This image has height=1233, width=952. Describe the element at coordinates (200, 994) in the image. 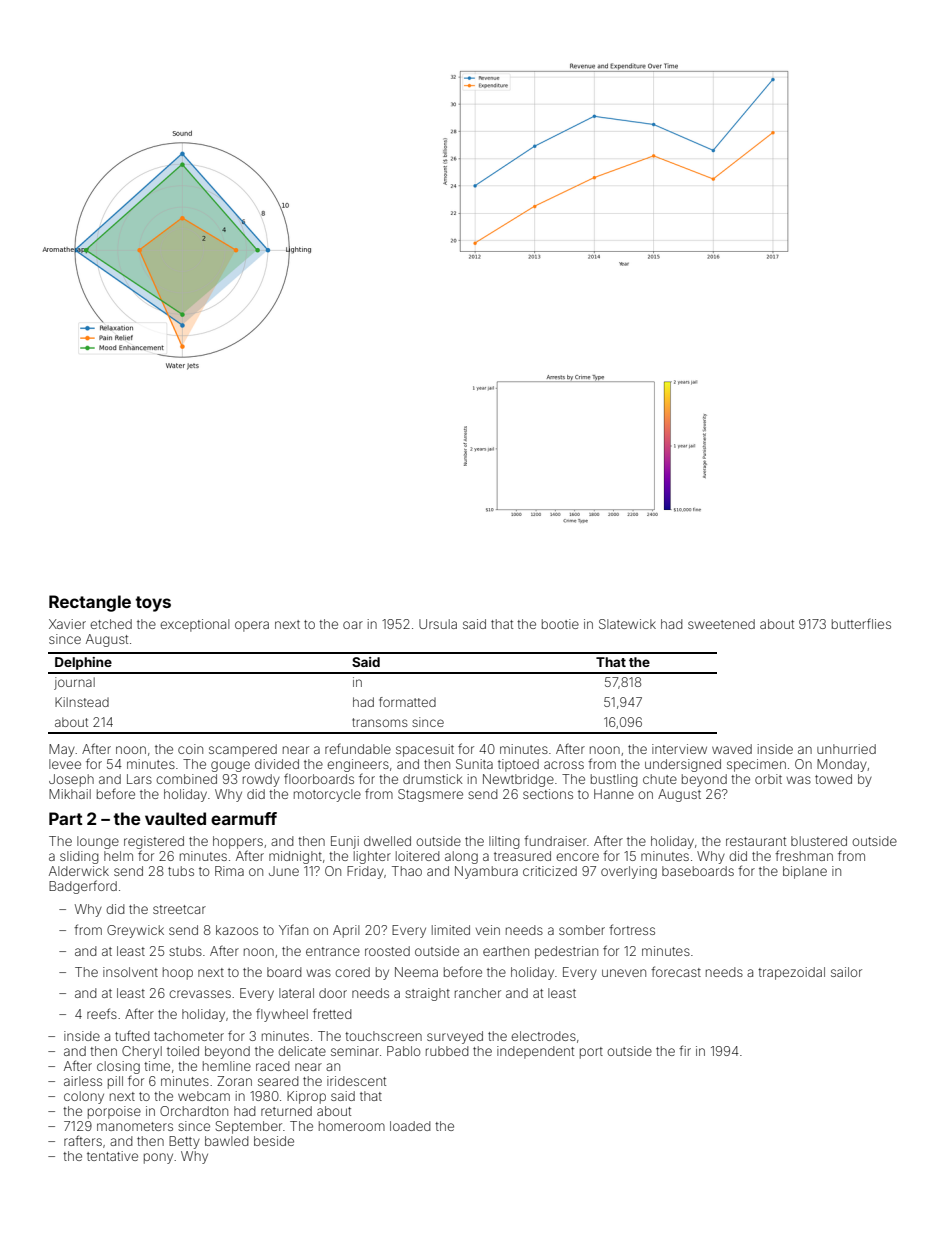

I see `crevasses` at that location.
